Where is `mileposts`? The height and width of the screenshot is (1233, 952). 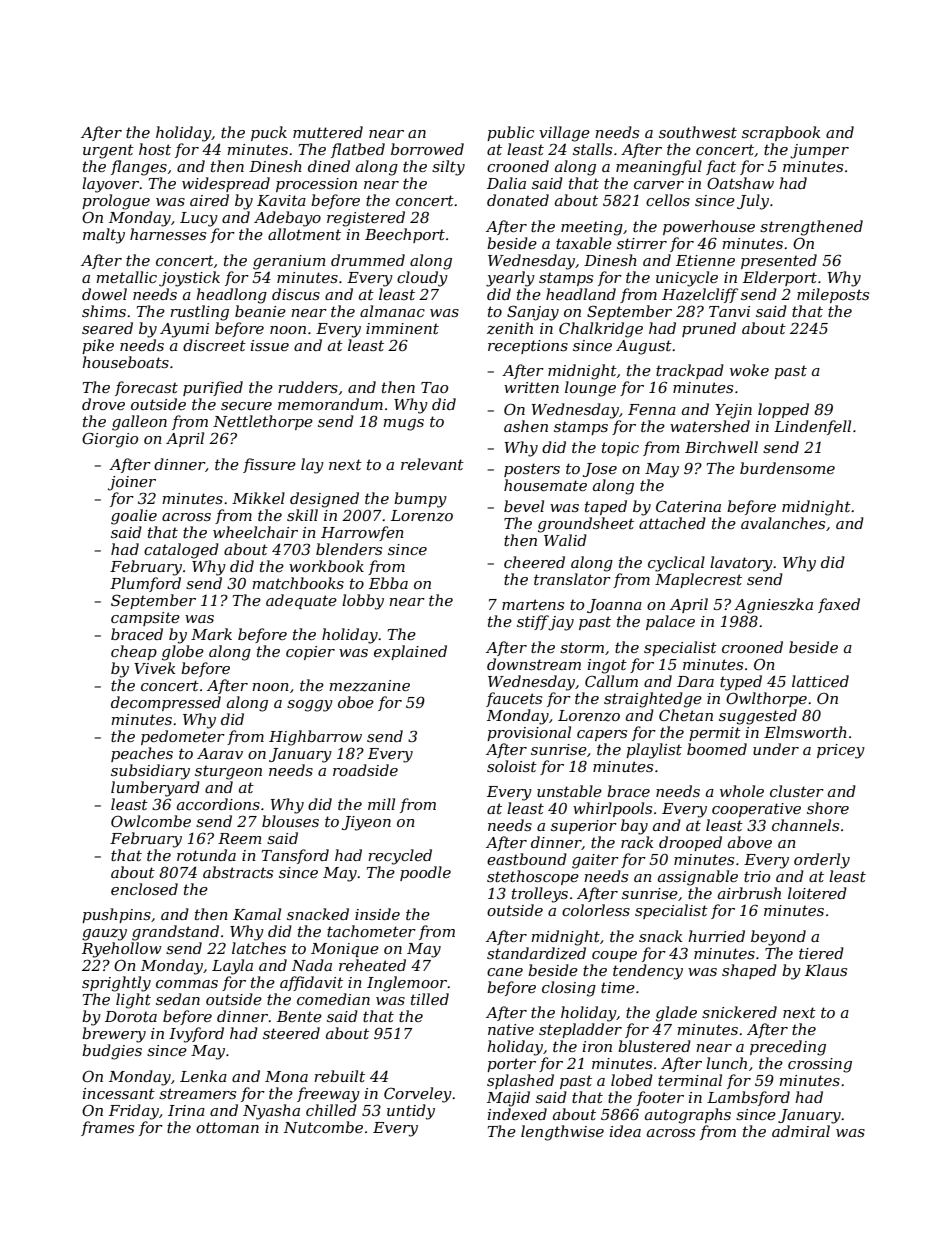 mileposts is located at coordinates (833, 295).
